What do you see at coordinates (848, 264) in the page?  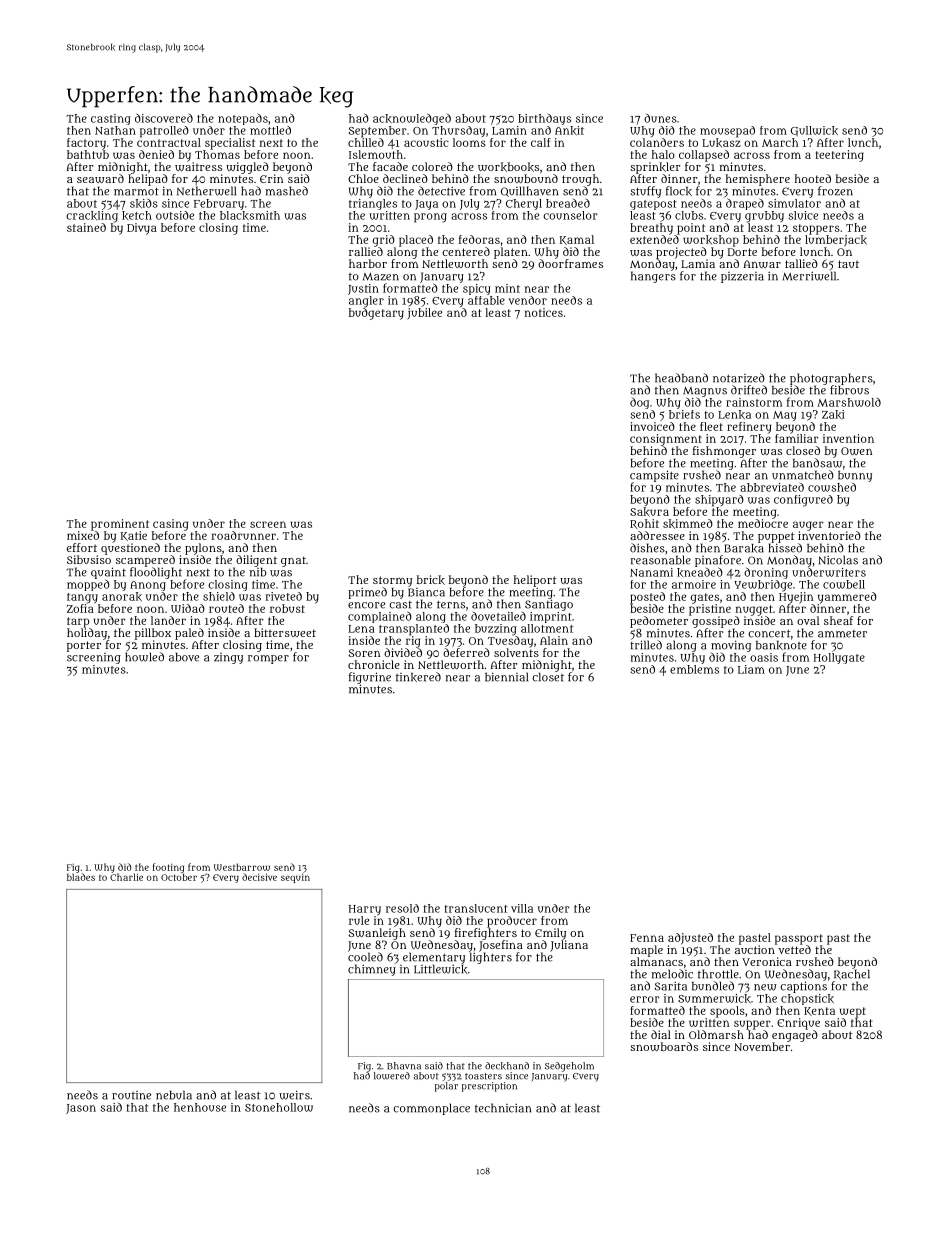 I see `taut` at bounding box center [848, 264].
